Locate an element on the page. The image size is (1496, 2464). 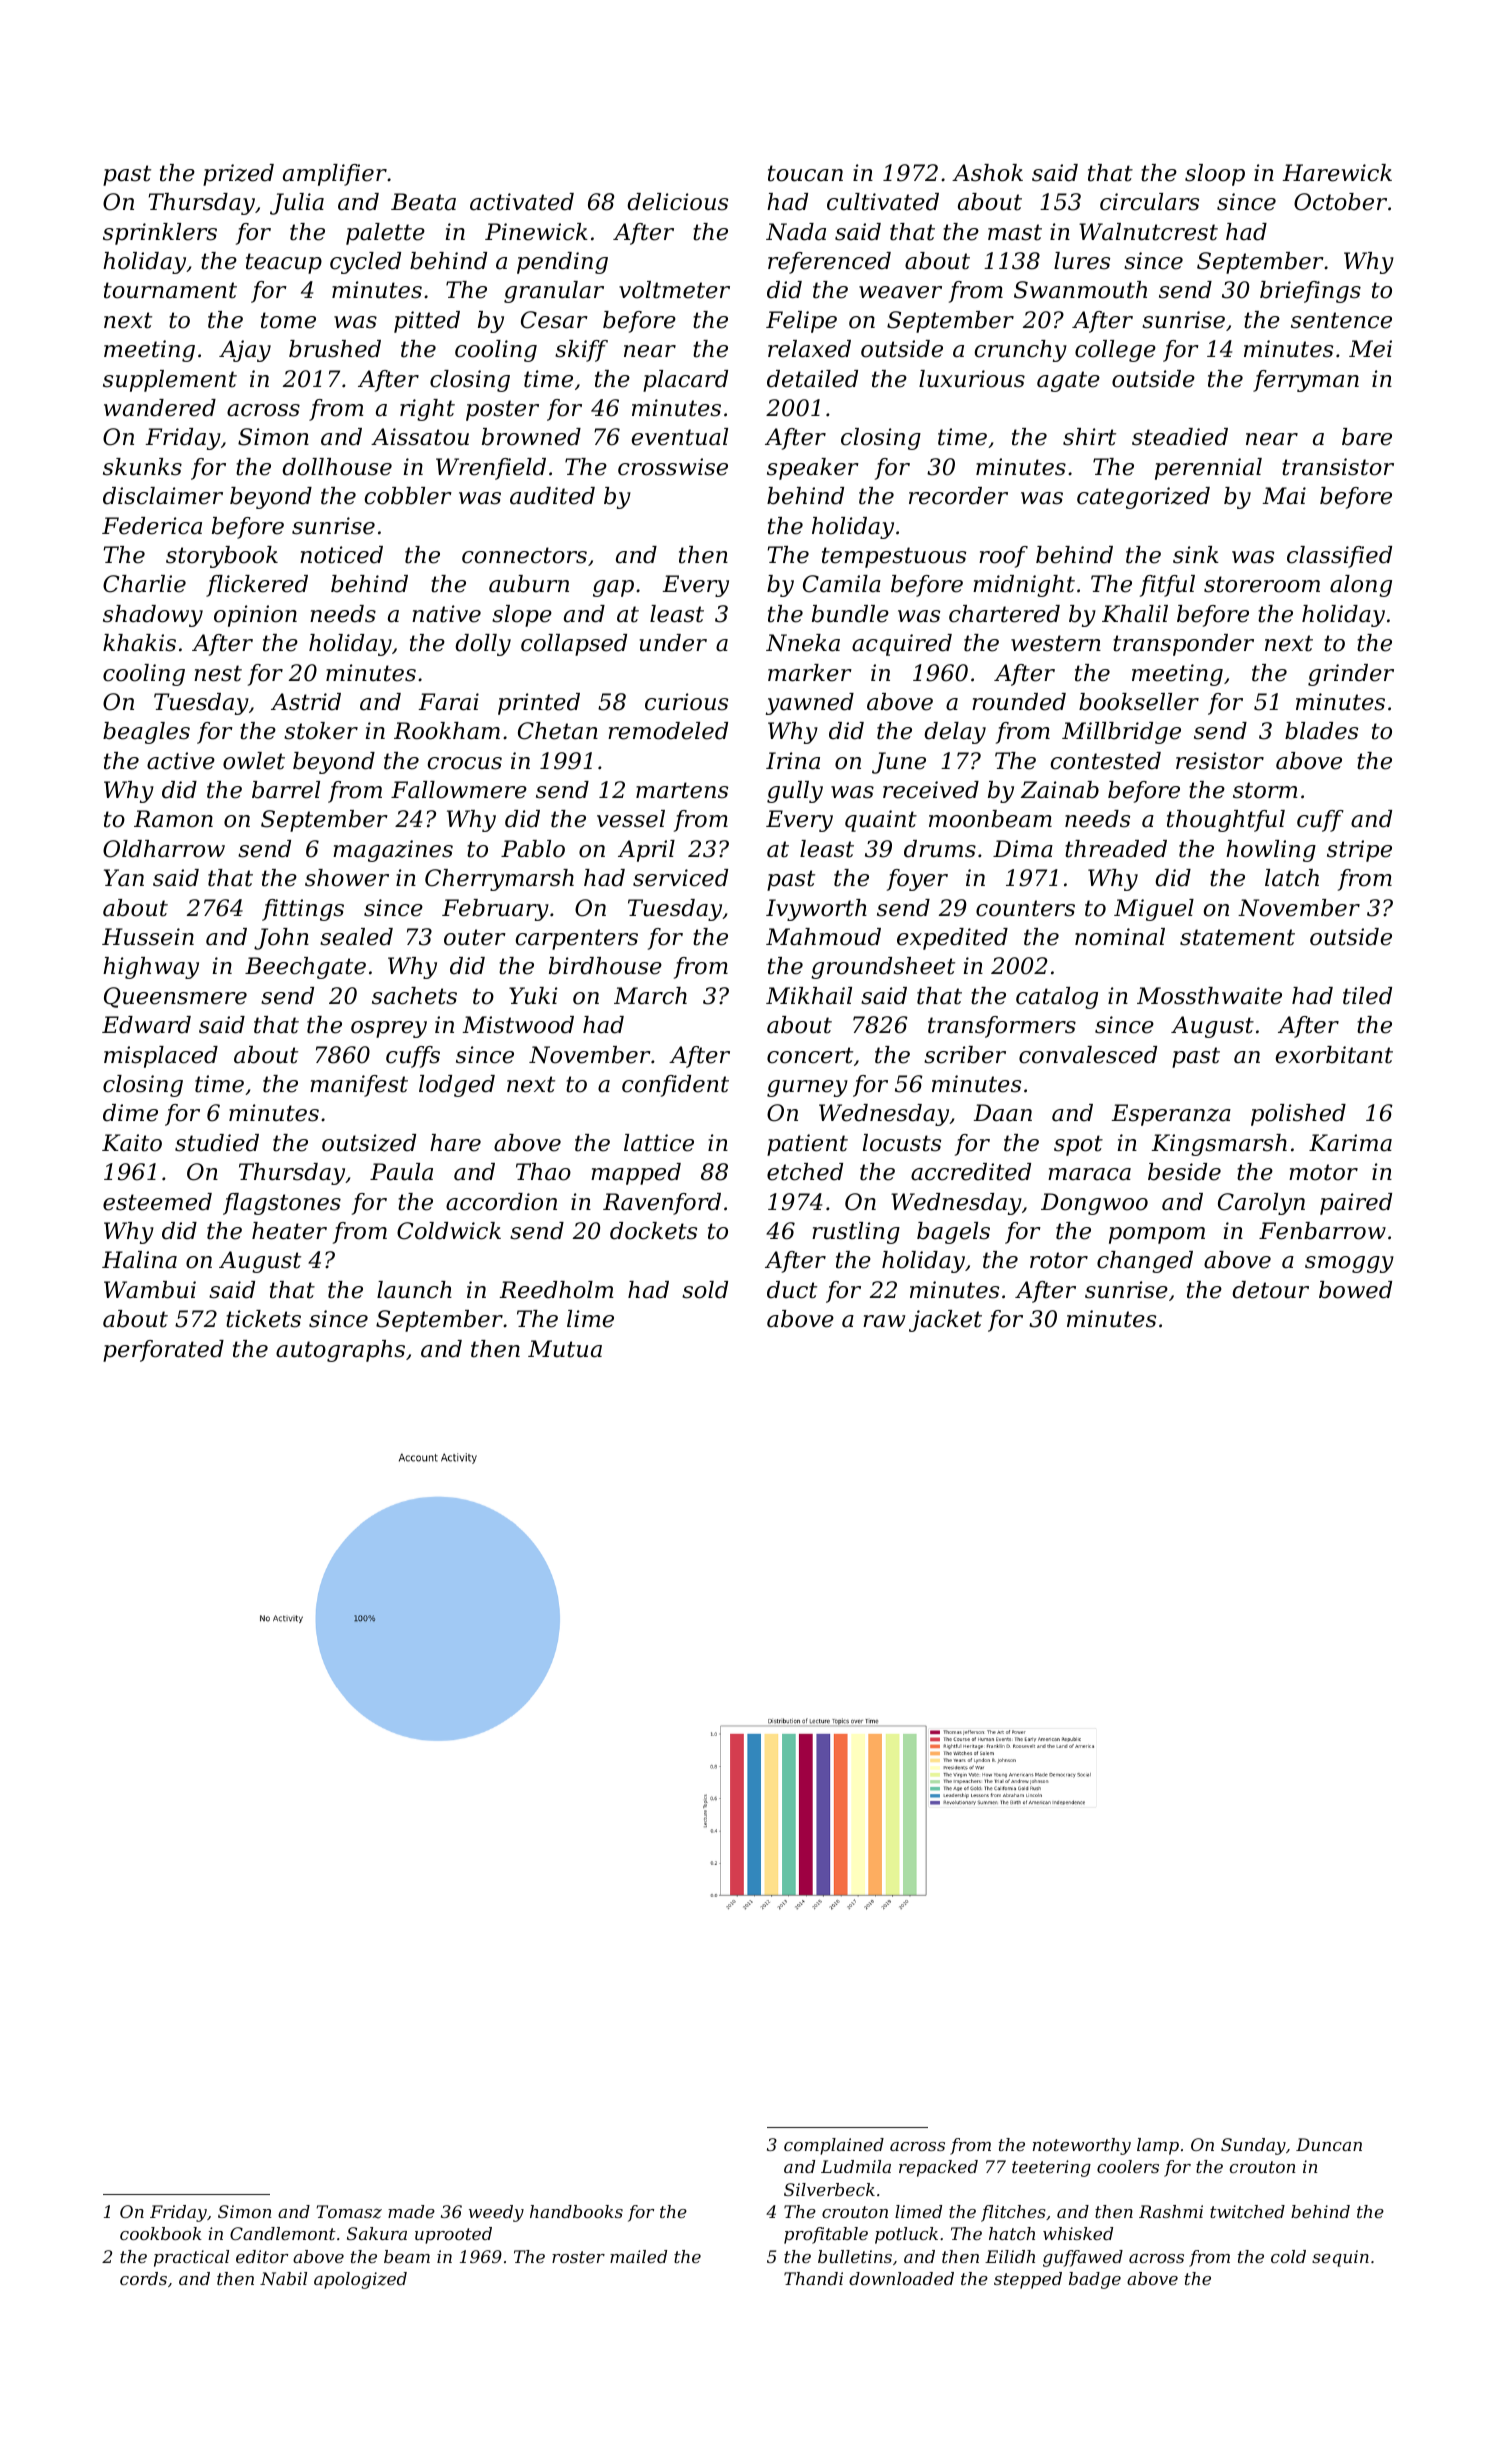
birdhouse is located at coordinates (605, 966).
